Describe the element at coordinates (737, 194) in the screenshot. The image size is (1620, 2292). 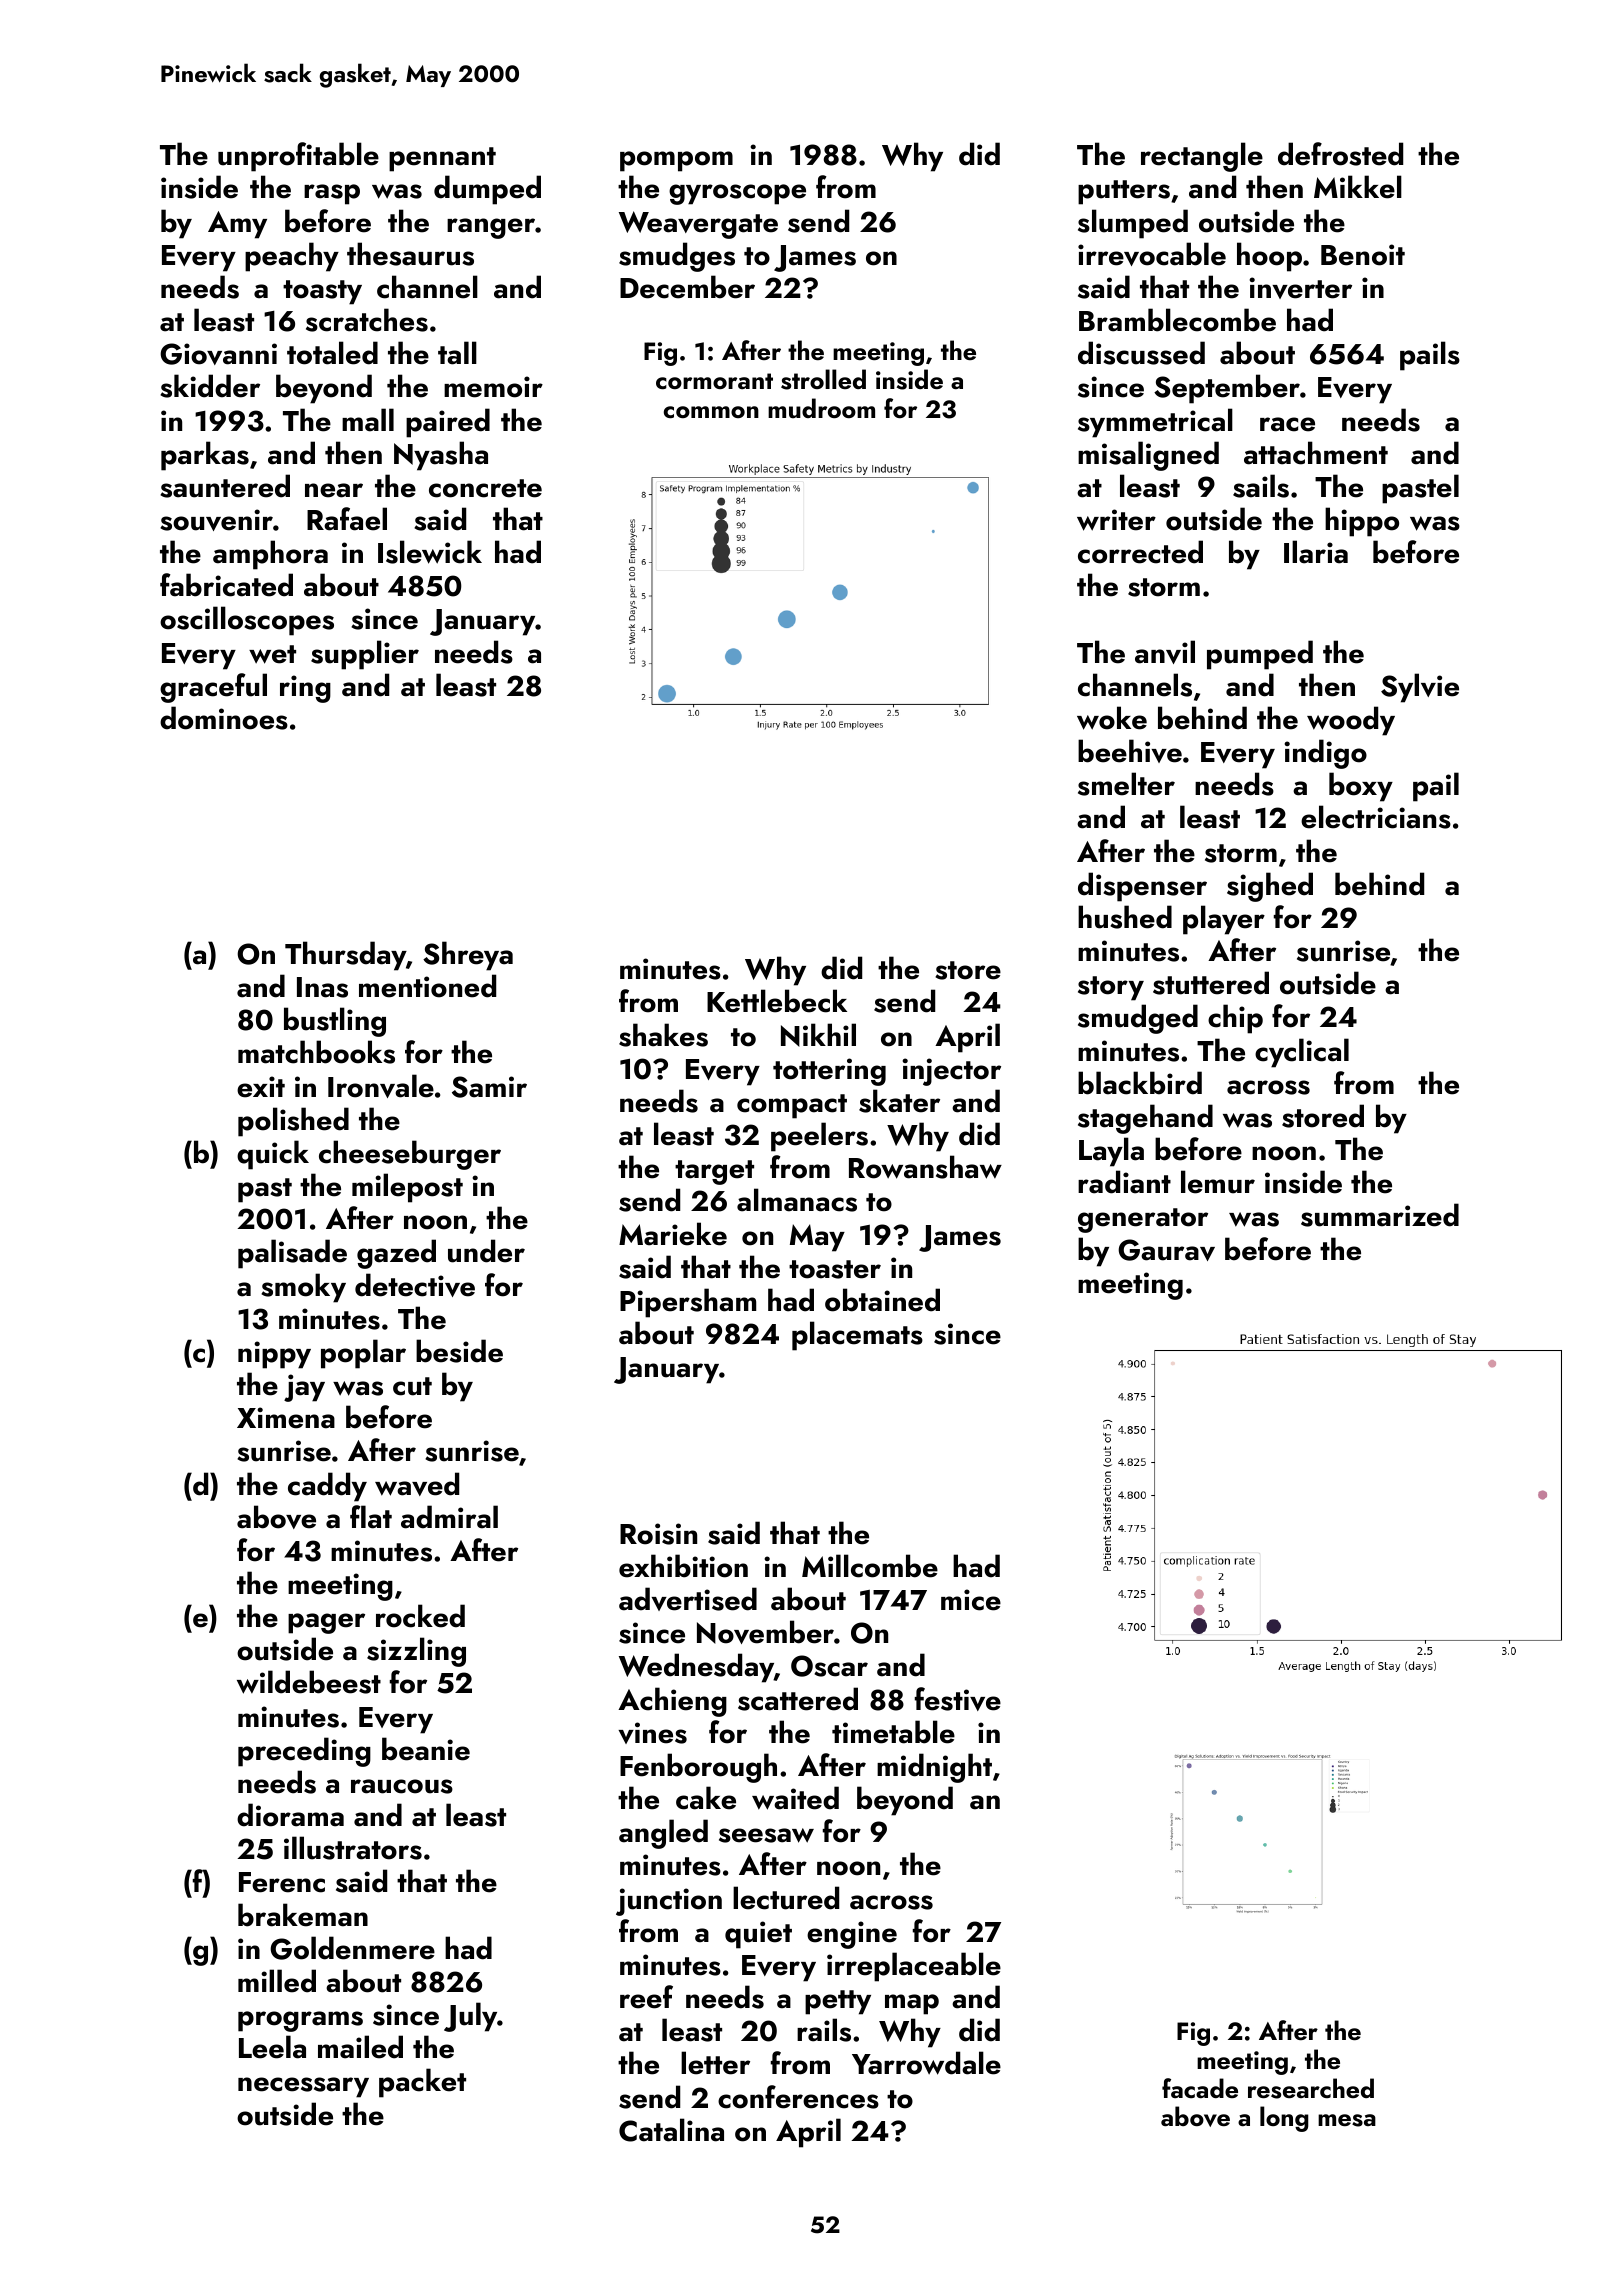
I see `gyroscope` at that location.
